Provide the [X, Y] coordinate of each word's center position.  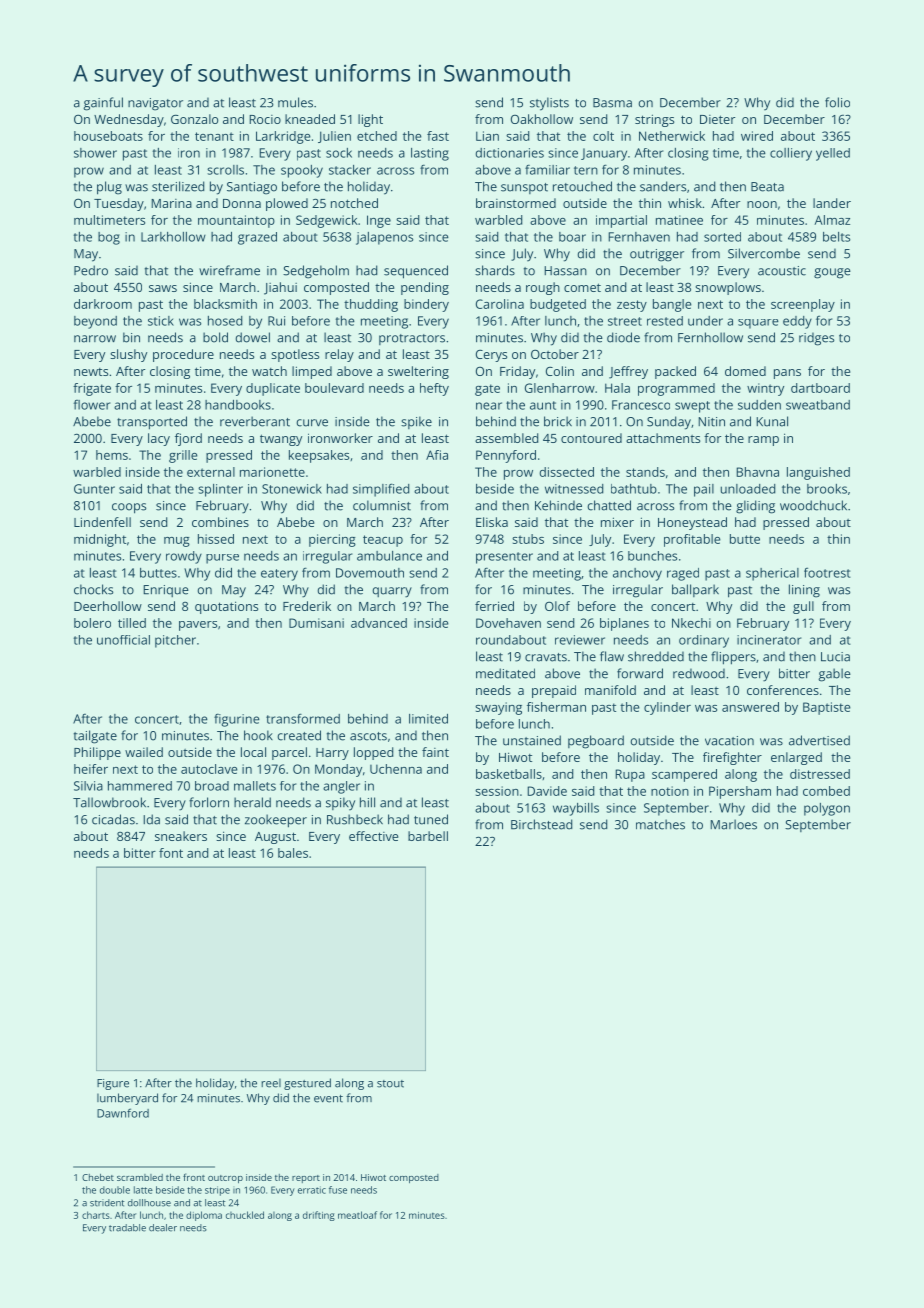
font [171, 853]
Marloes [733, 824]
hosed [225, 321]
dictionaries [510, 153]
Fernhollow [710, 337]
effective [373, 836]
